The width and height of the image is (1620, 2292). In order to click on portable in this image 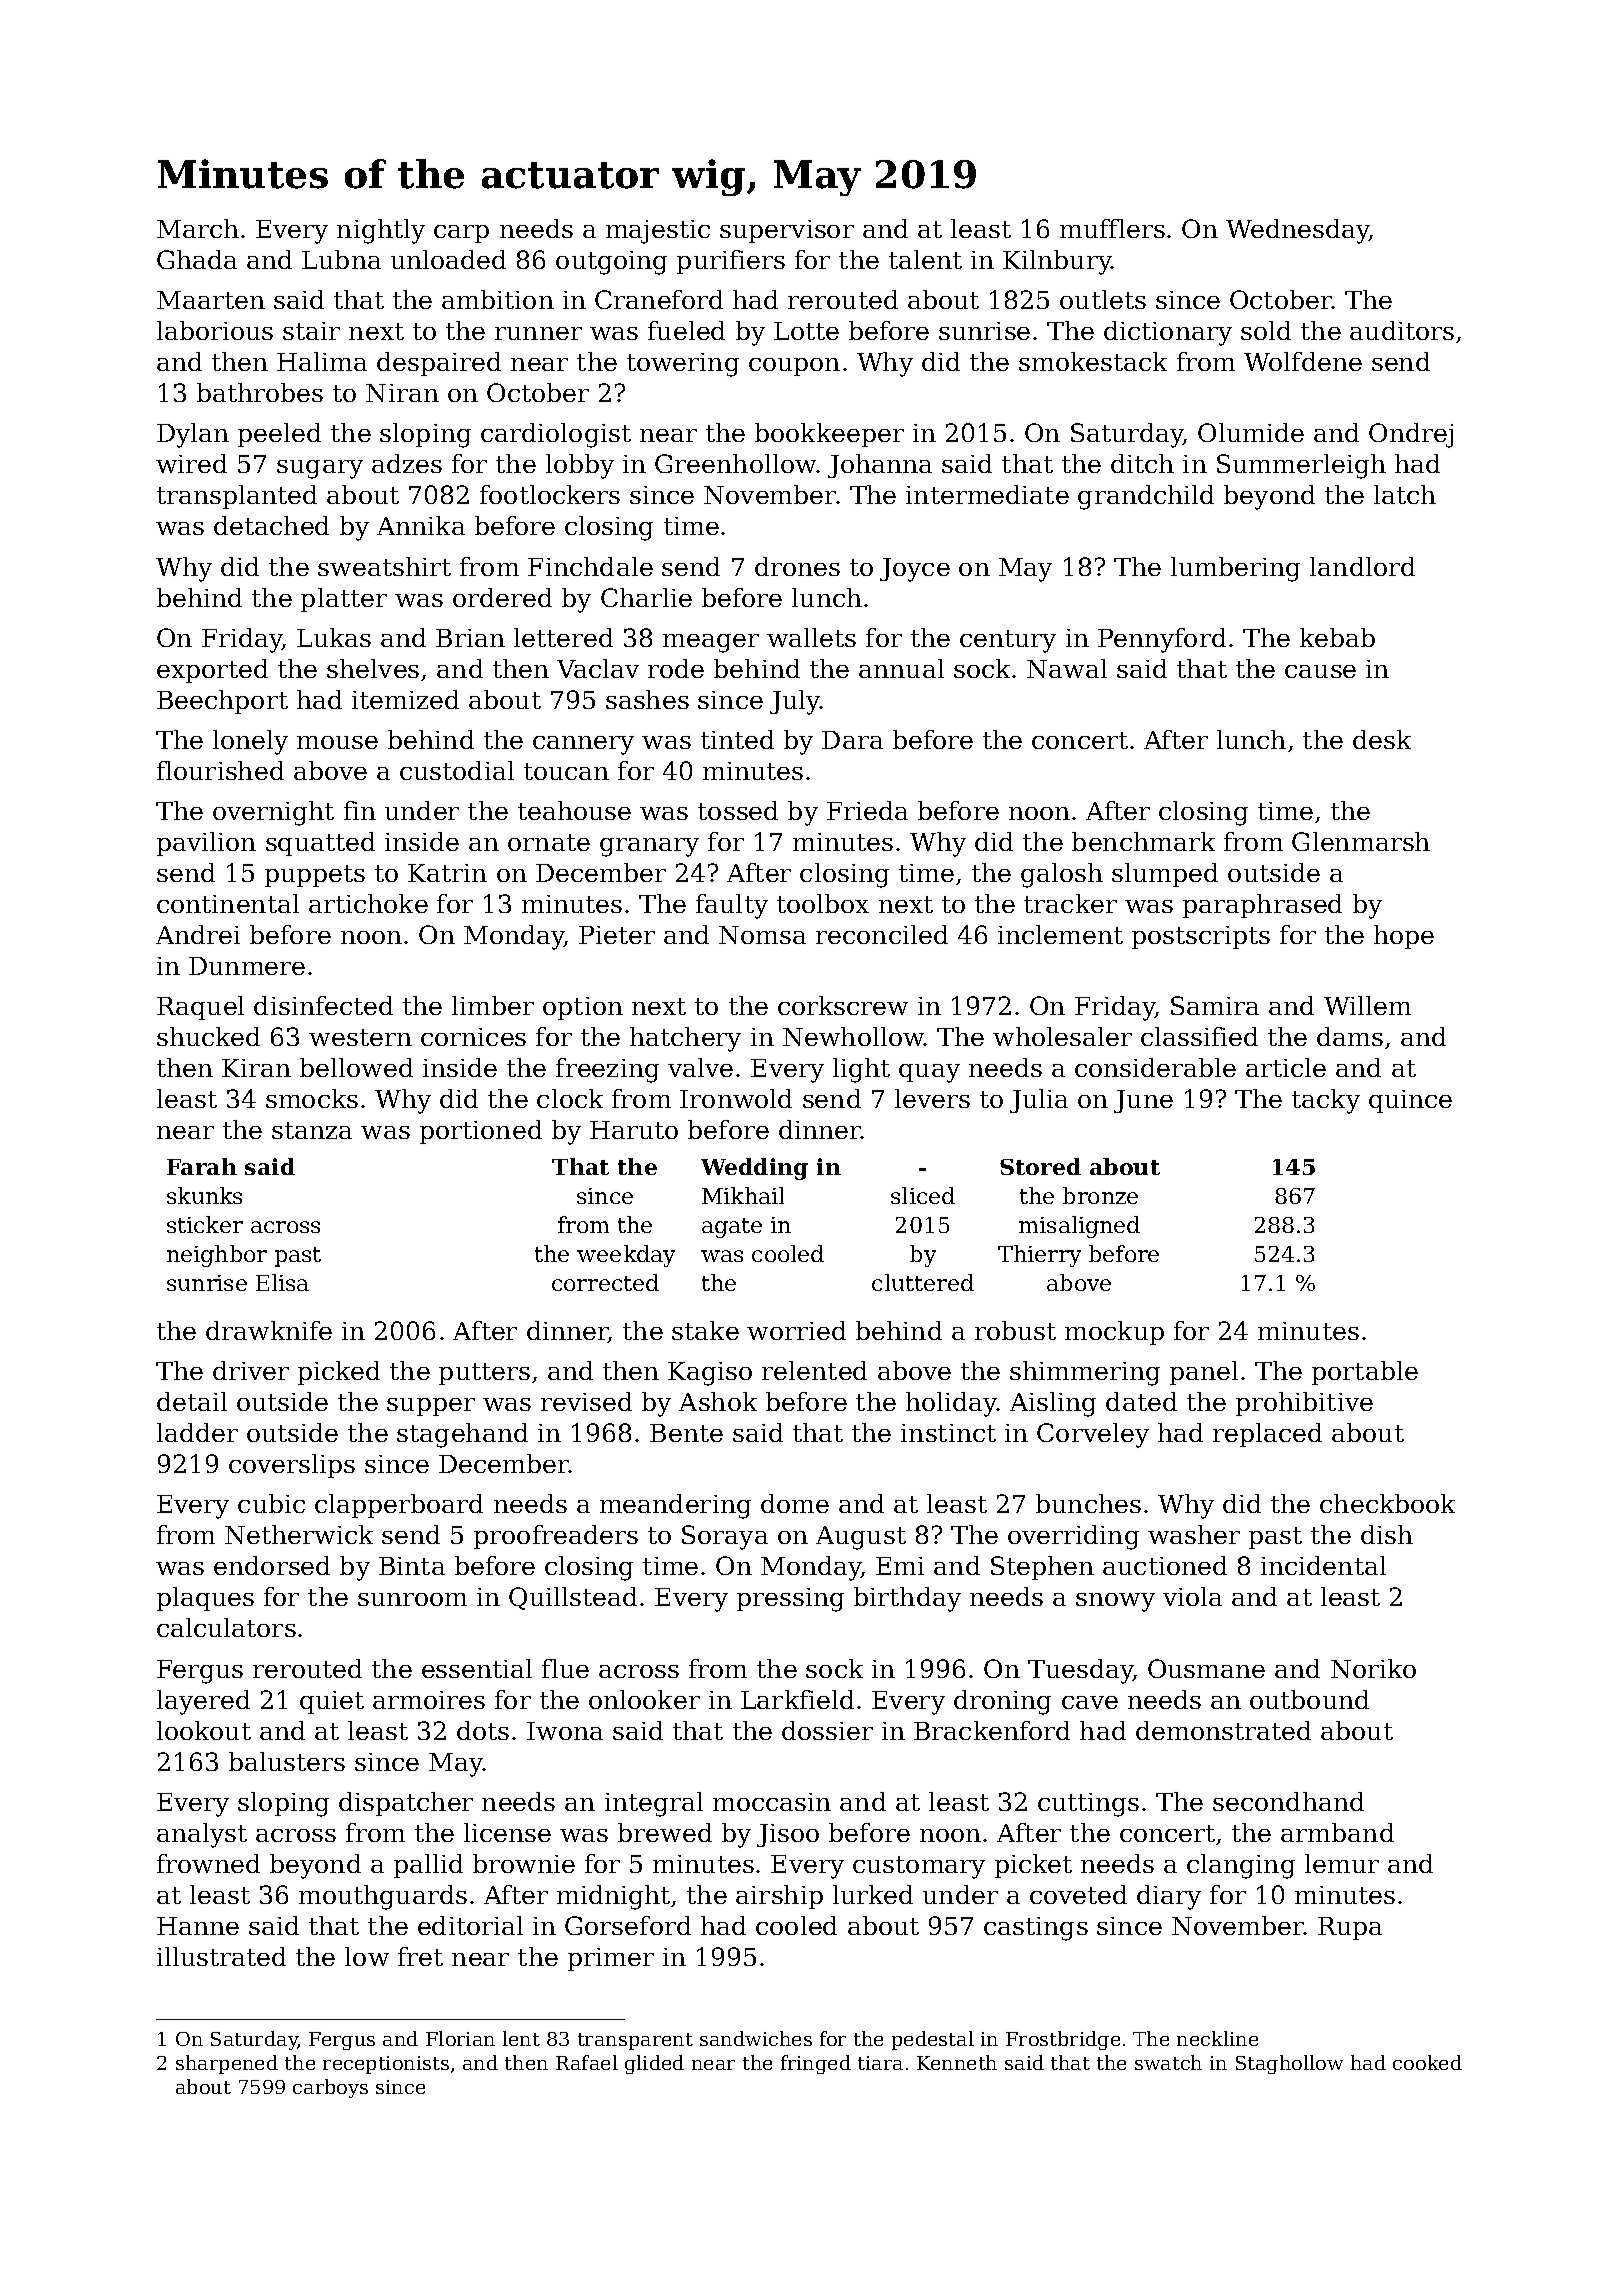, I will do `click(1365, 1373)`.
